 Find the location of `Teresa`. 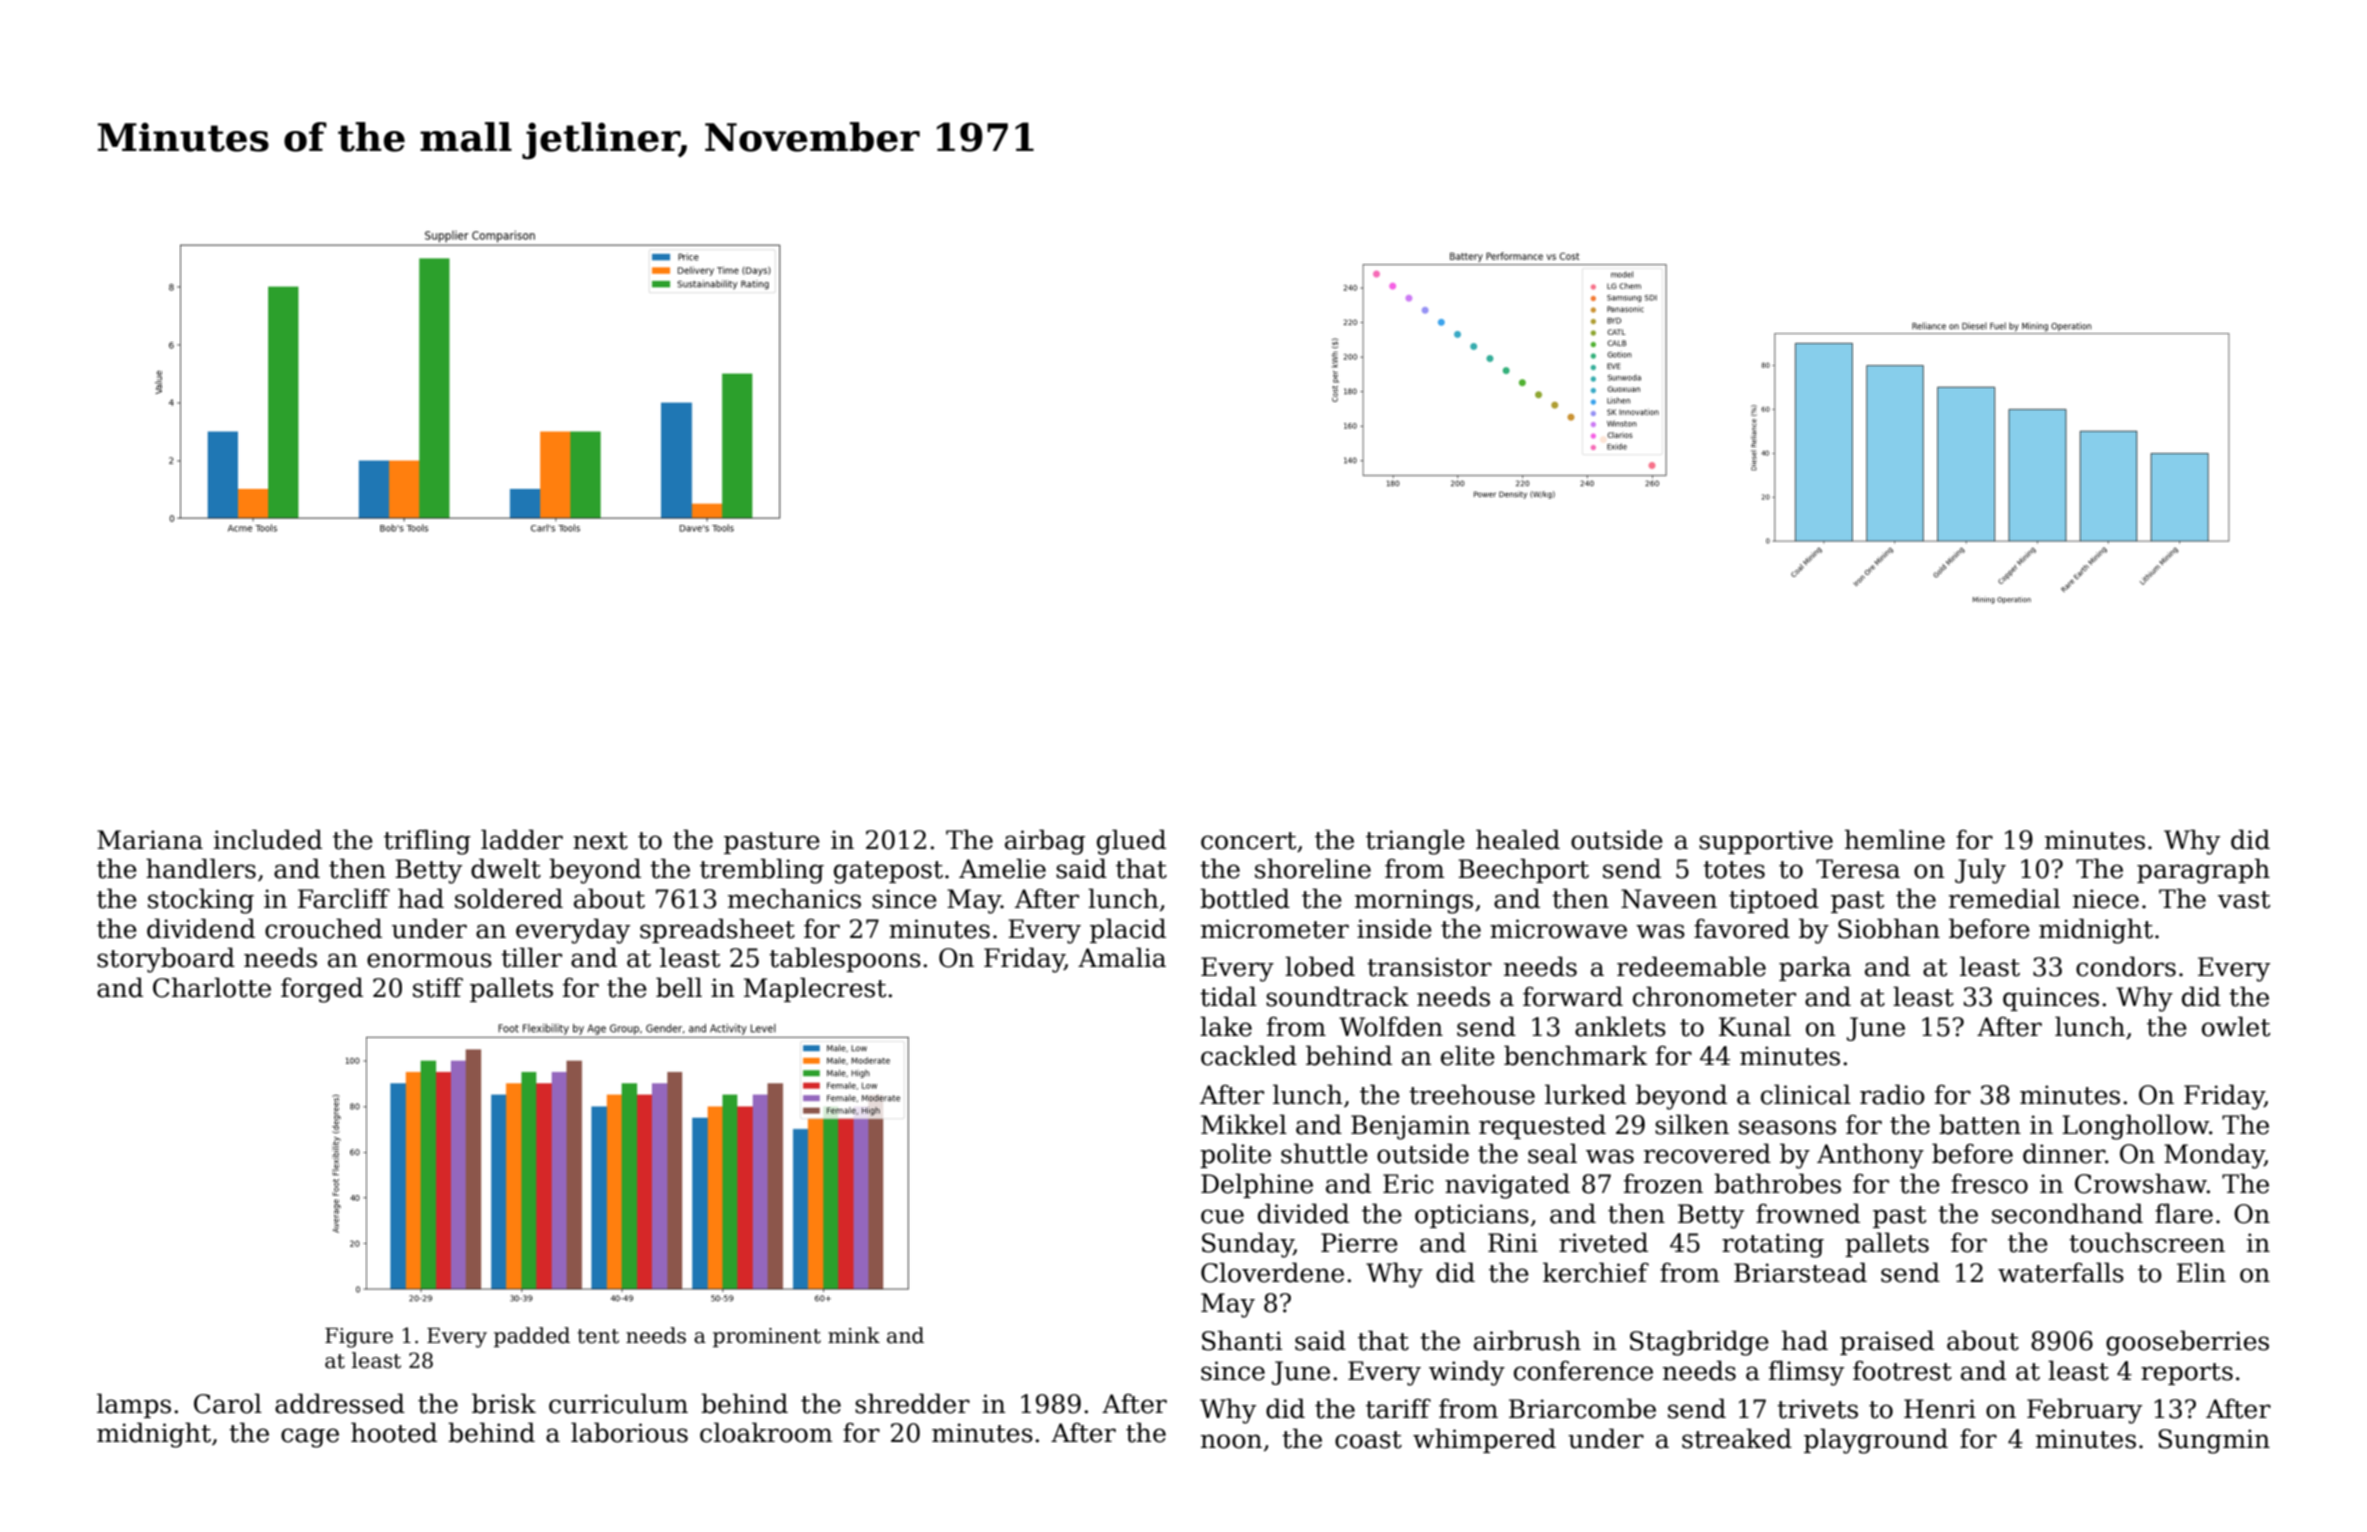

Teresa is located at coordinates (1858, 869).
